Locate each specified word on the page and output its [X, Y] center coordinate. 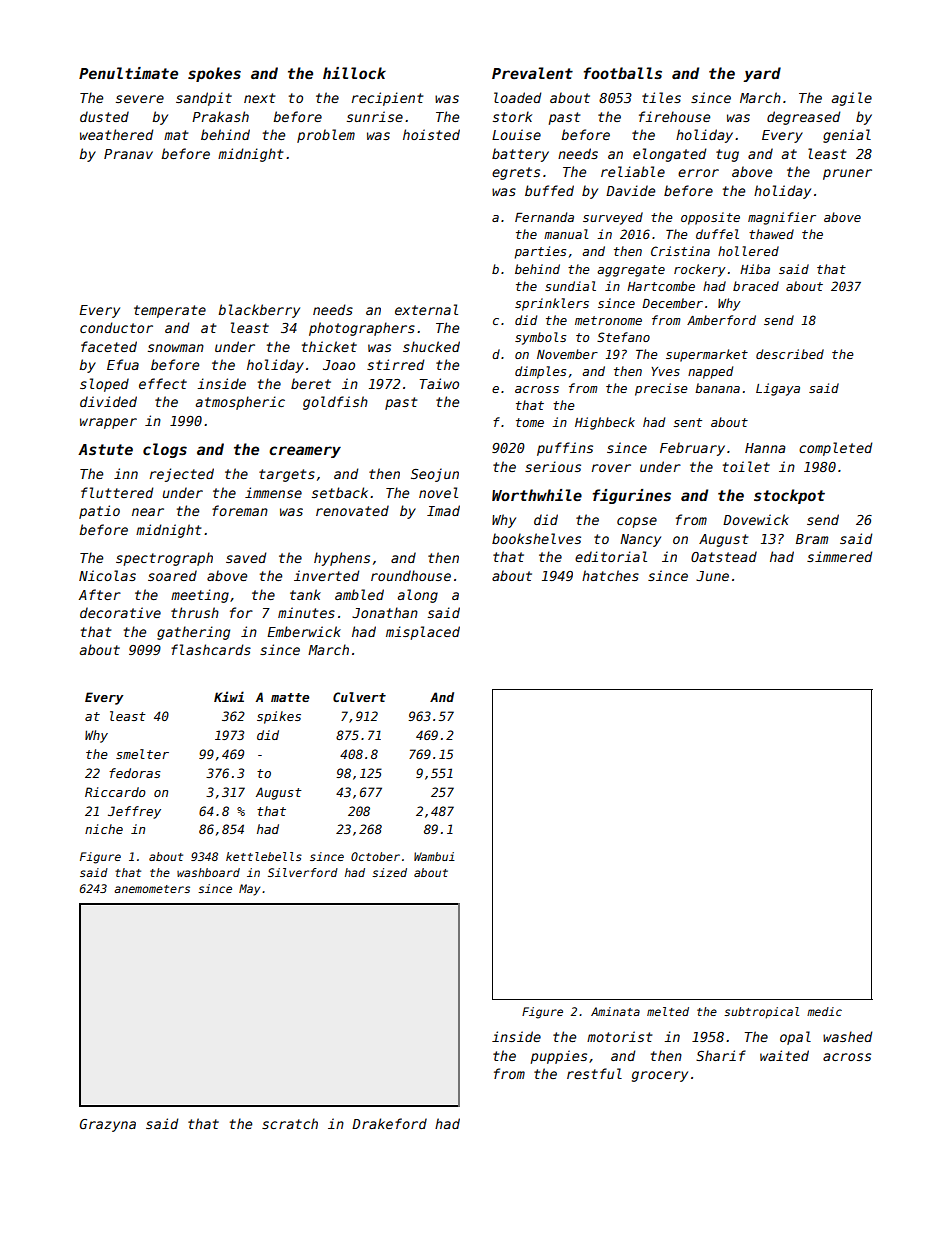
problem [326, 136]
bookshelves [536, 538]
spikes [279, 717]
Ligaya [778, 389]
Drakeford [389, 1123]
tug [727, 155]
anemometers [152, 889]
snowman [176, 348]
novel [438, 492]
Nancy [640, 540]
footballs [623, 73]
